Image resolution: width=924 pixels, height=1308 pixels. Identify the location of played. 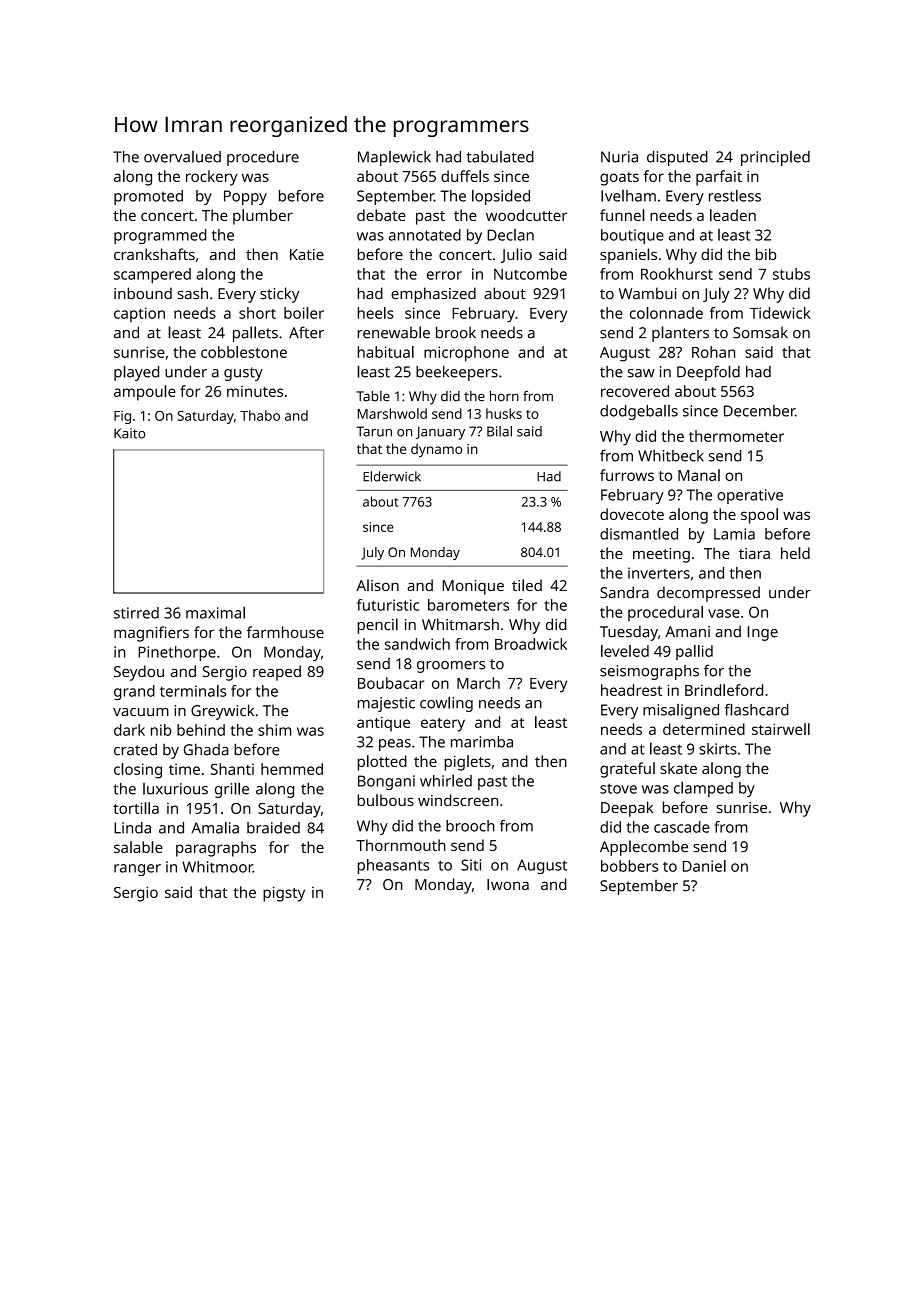
(136, 373).
